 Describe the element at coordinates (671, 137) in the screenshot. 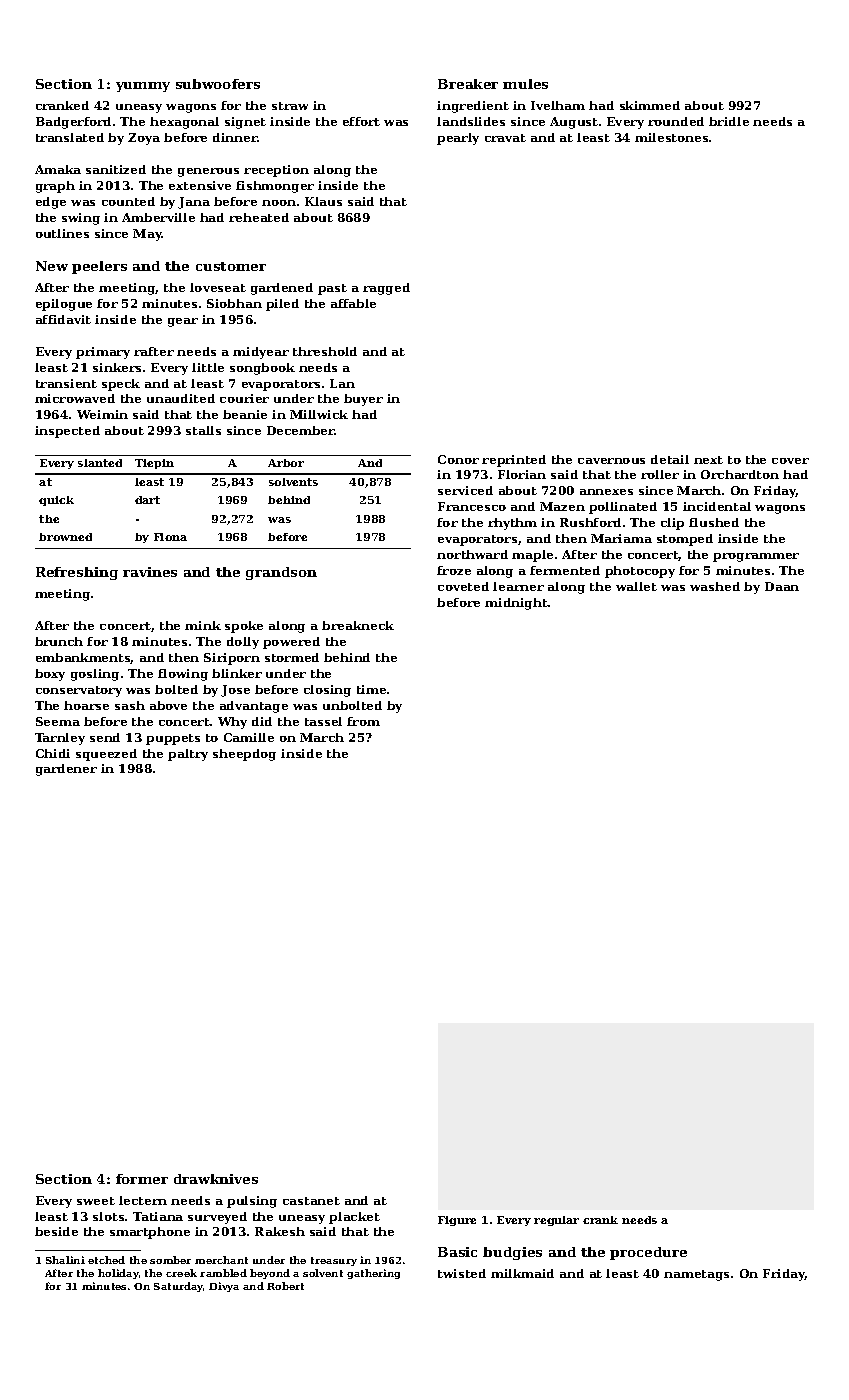

I see `milestones` at that location.
